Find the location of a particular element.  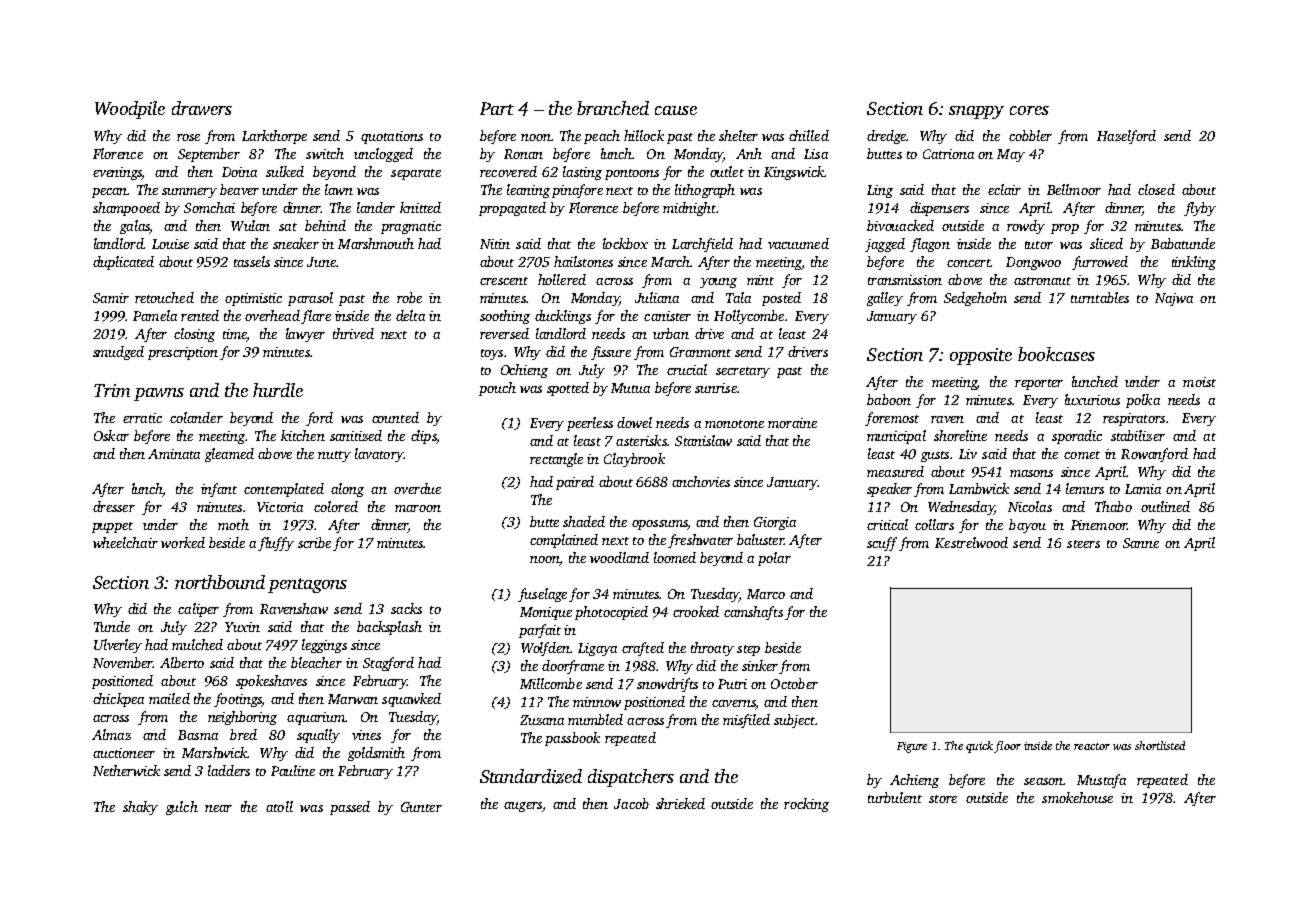

spotted is located at coordinates (568, 389).
